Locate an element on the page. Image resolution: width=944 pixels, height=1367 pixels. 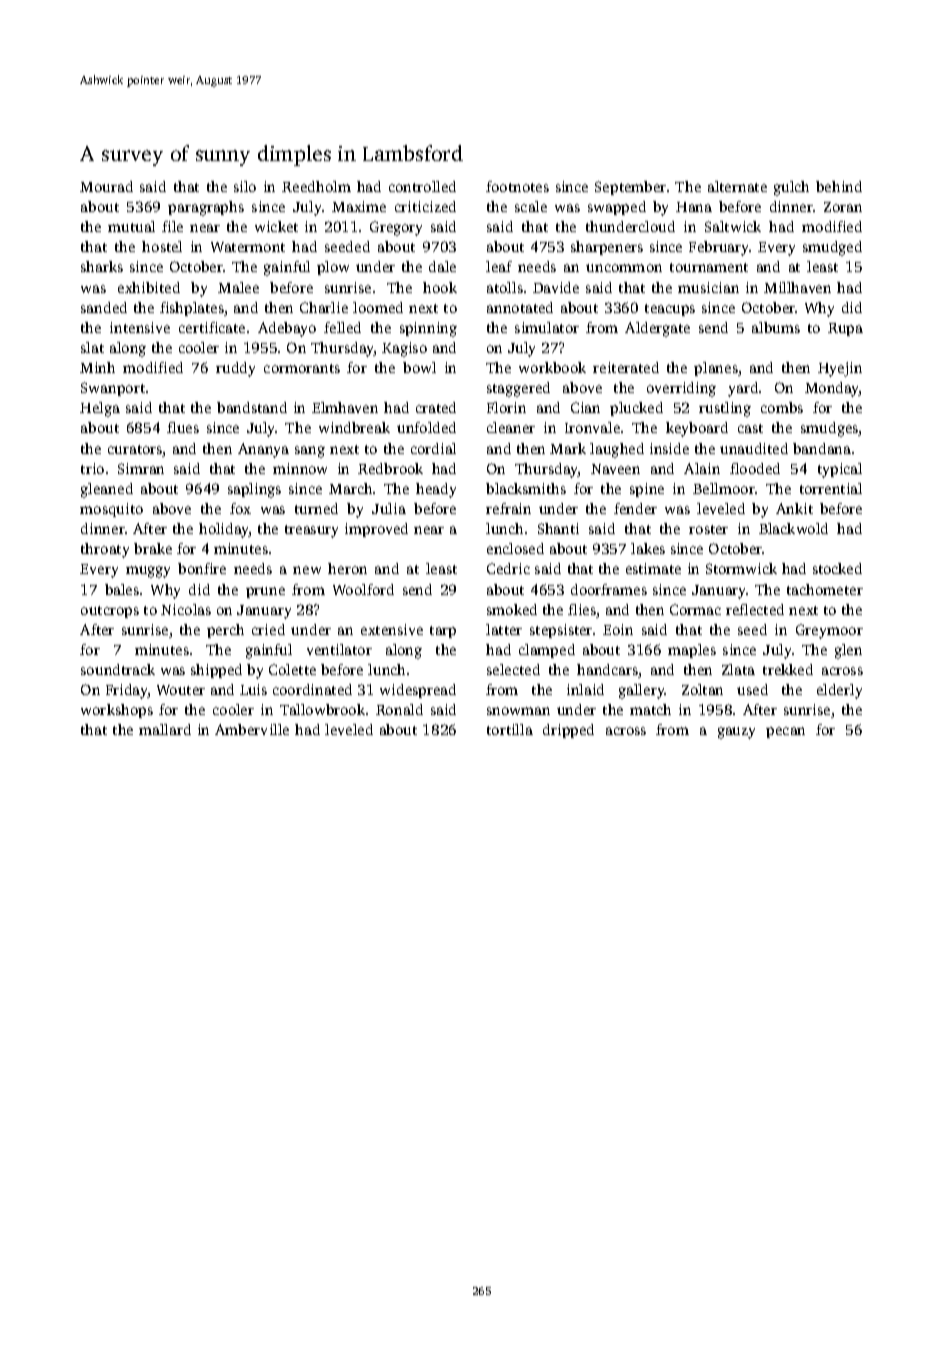
bales is located at coordinates (122, 589).
